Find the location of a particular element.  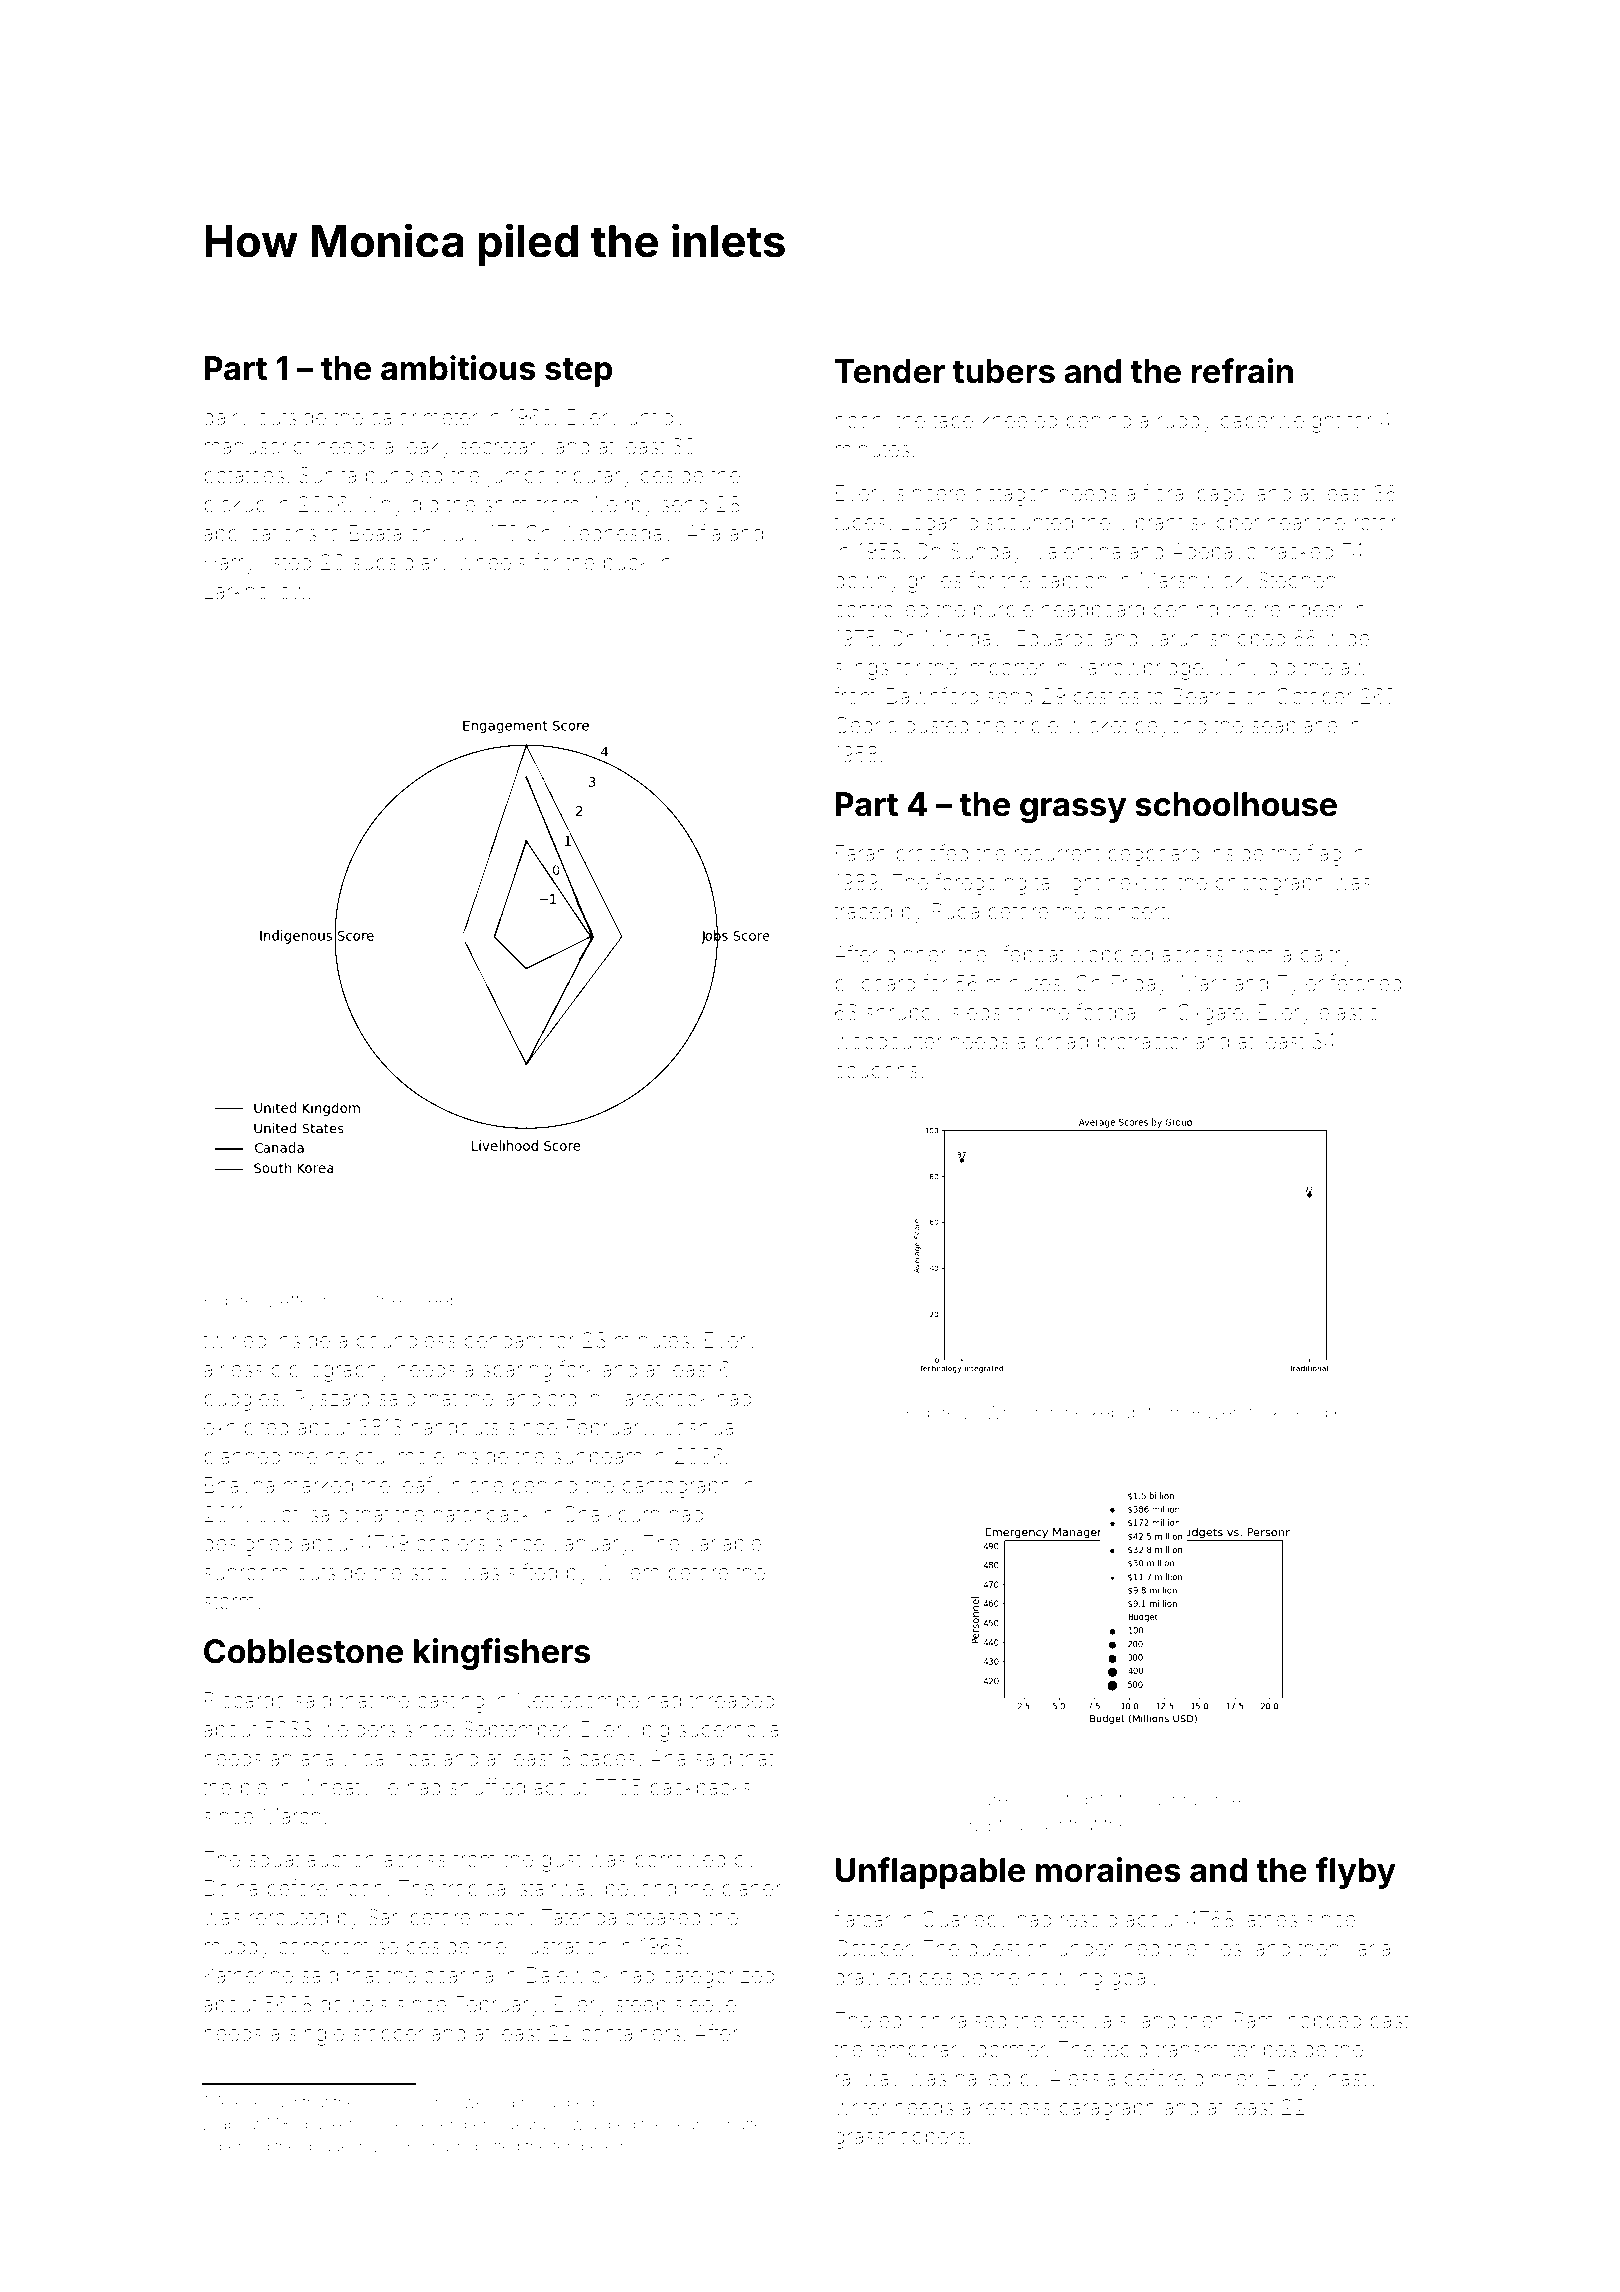

gouge is located at coordinates (327, 2149).
